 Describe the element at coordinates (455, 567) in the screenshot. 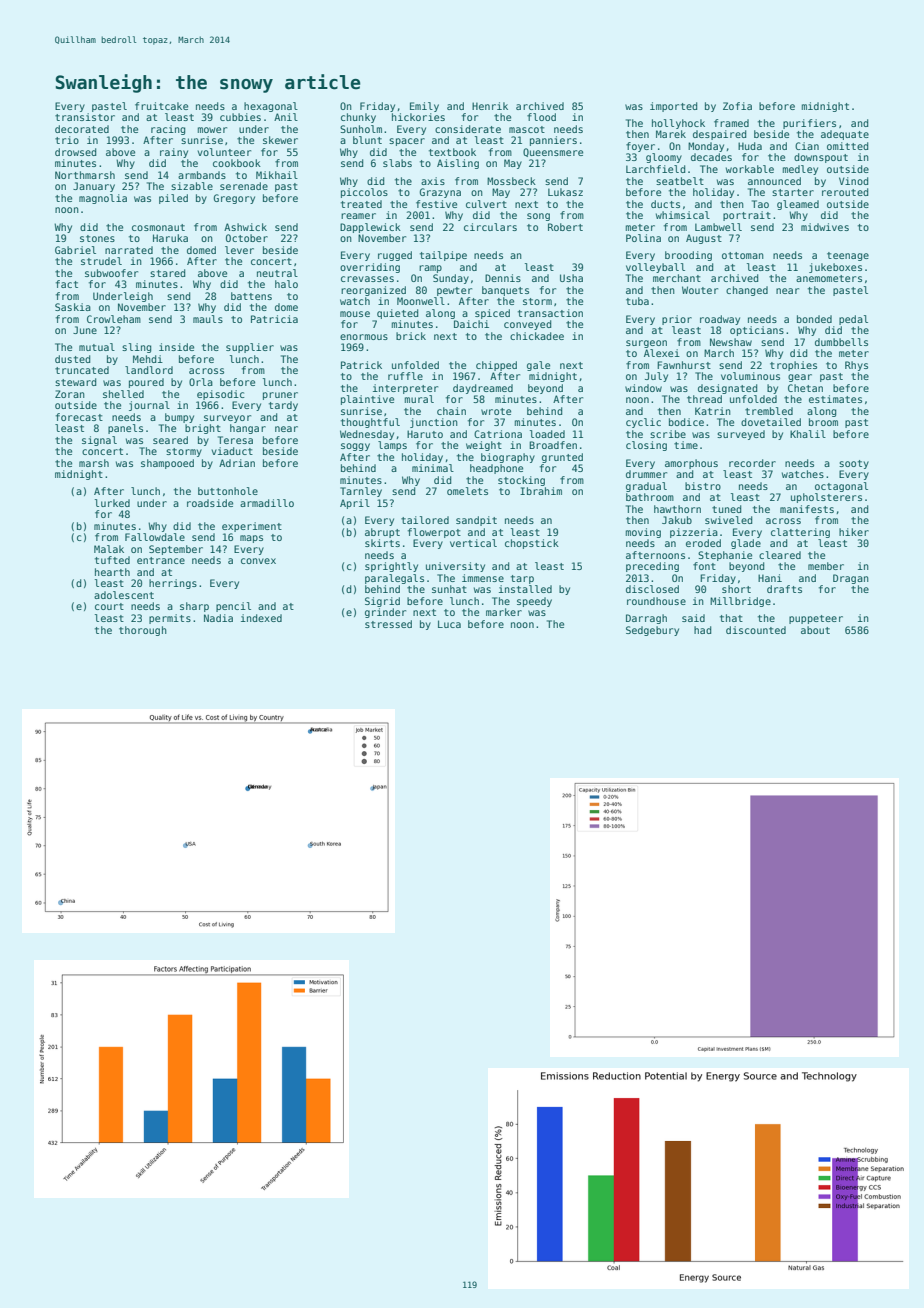

I see `university` at that location.
